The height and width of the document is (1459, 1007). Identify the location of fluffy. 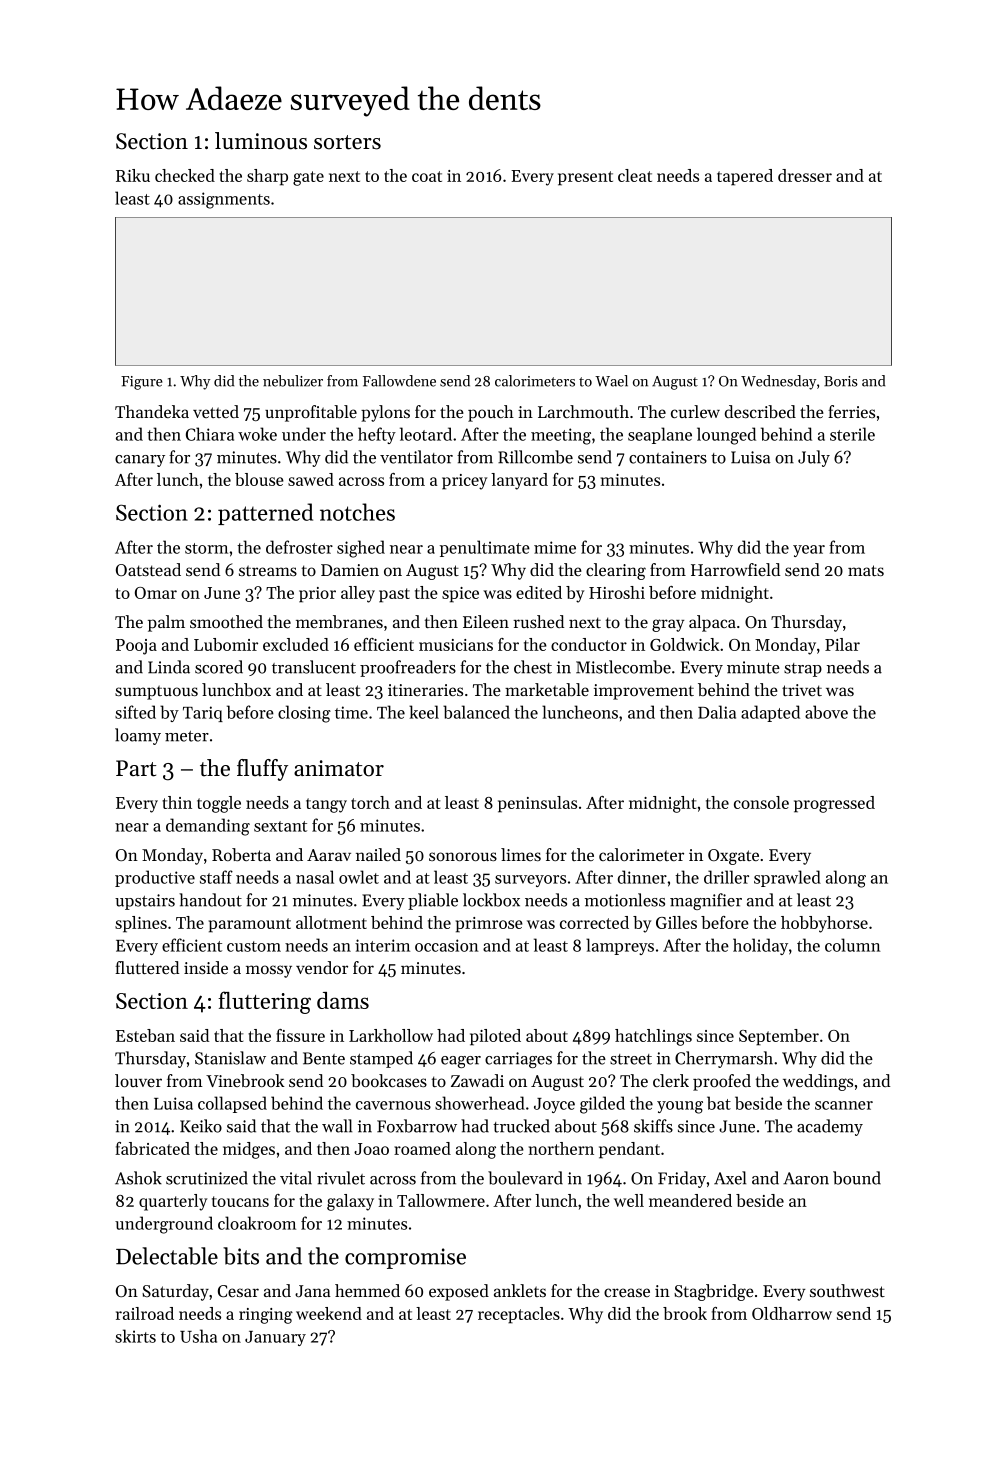
(262, 770).
